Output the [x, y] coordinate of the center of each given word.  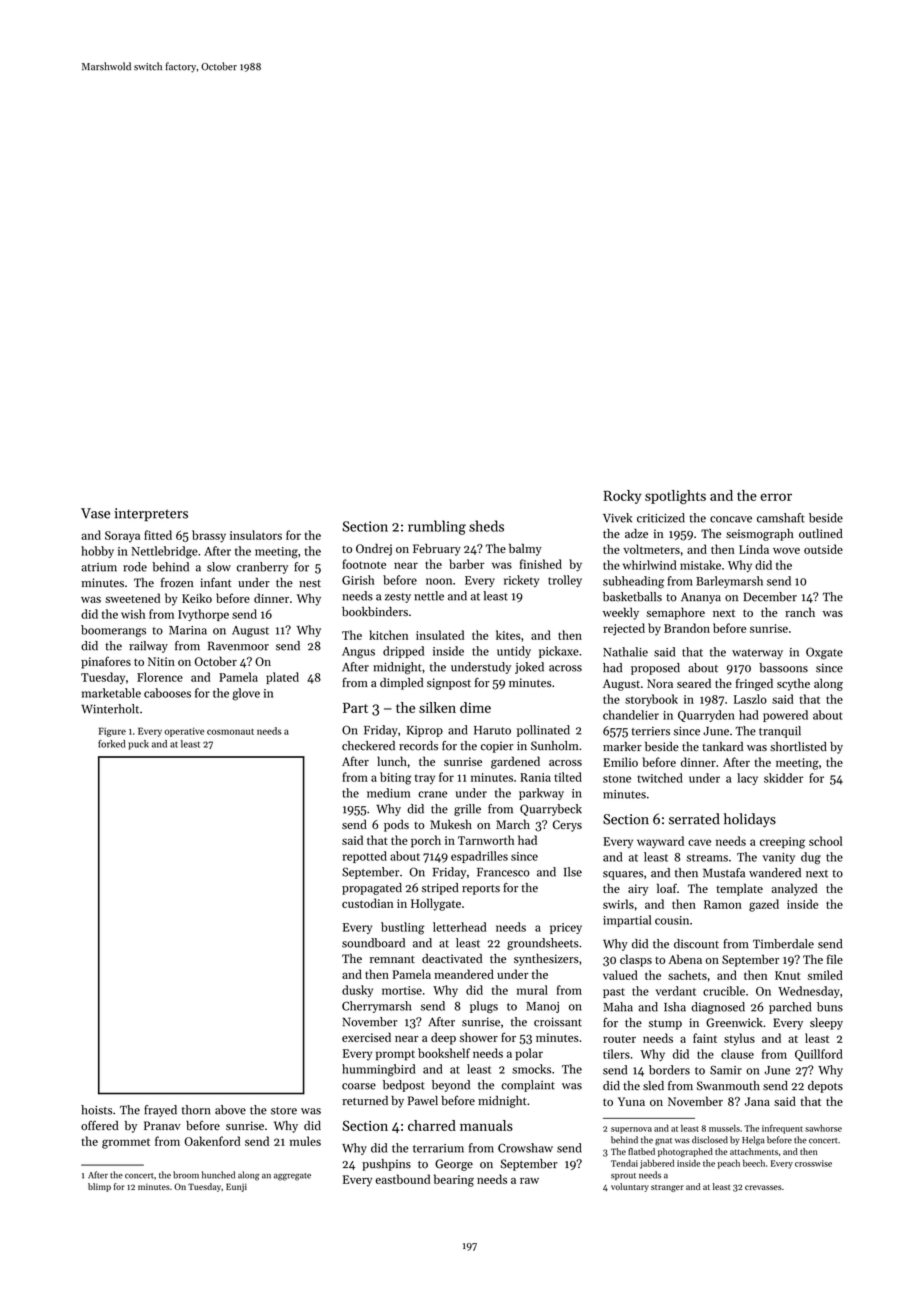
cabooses [167, 693]
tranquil [780, 732]
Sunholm [554, 746]
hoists [96, 1110]
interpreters [151, 514]
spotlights [675, 497]
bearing [454, 1180]
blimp [99, 1187]
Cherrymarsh [377, 1007]
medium [388, 793]
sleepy [826, 1024]
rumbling [437, 527]
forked [111, 744]
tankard [722, 746]
